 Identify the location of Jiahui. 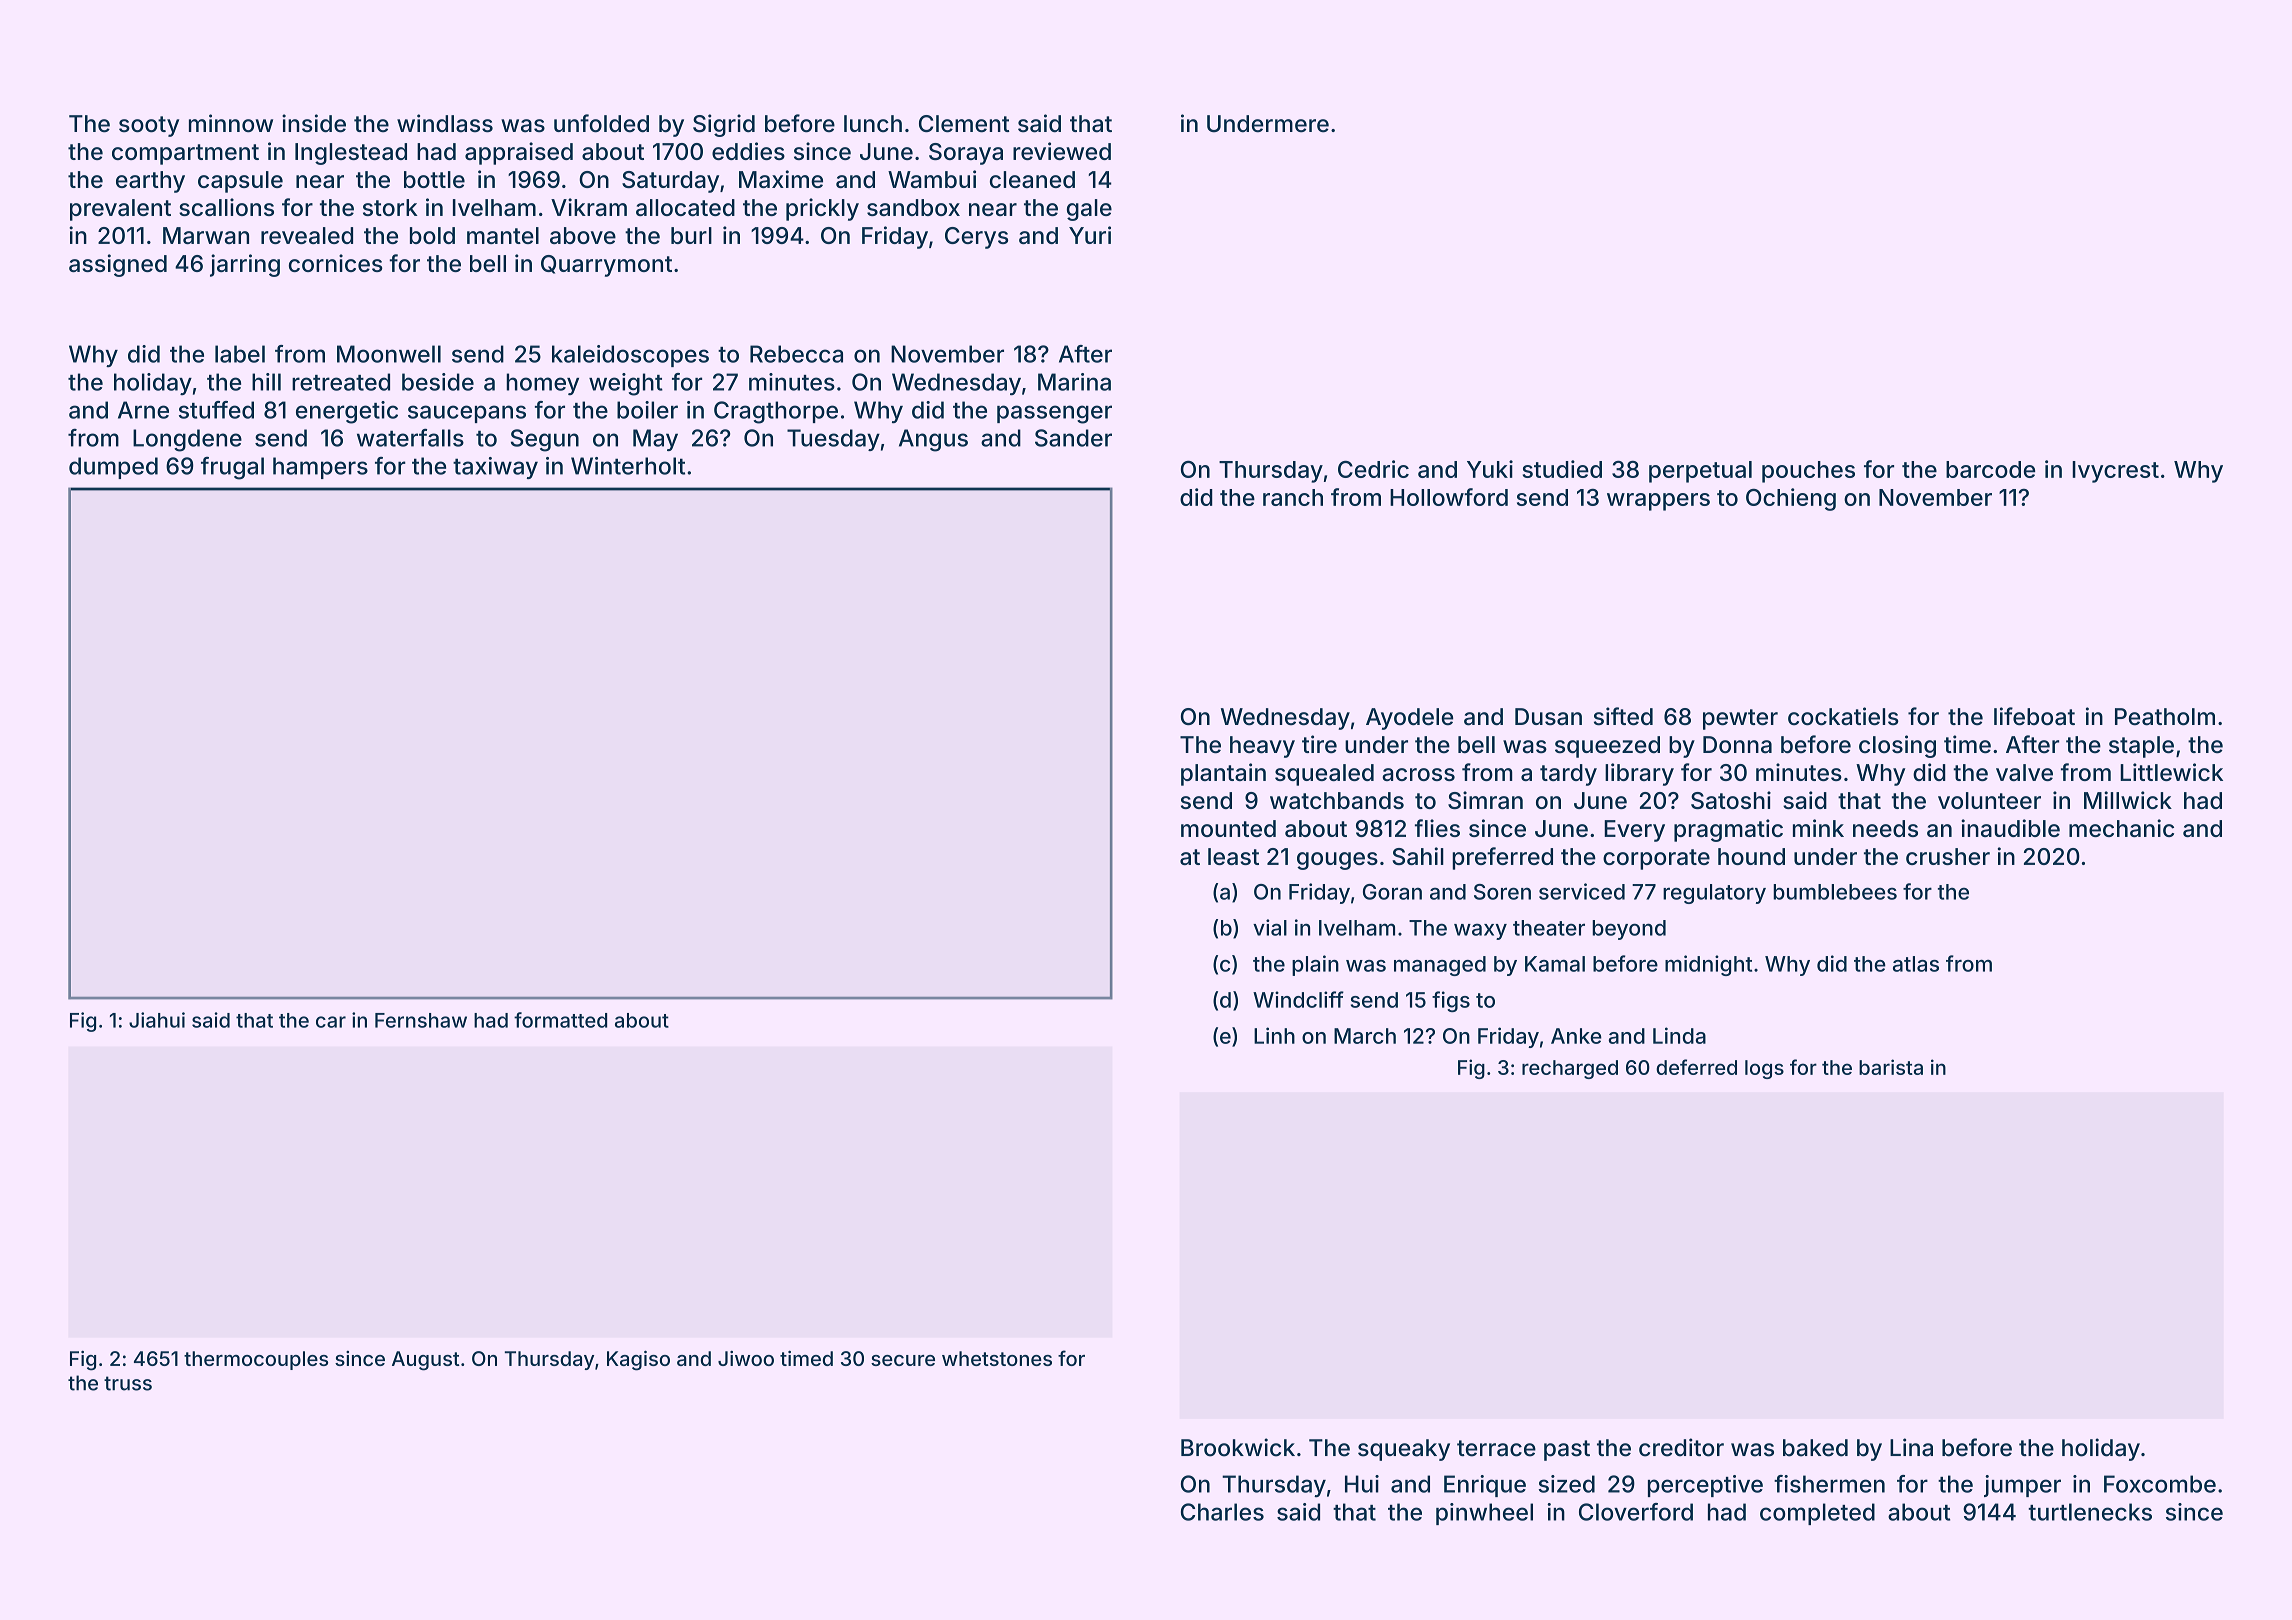
(157, 1020).
